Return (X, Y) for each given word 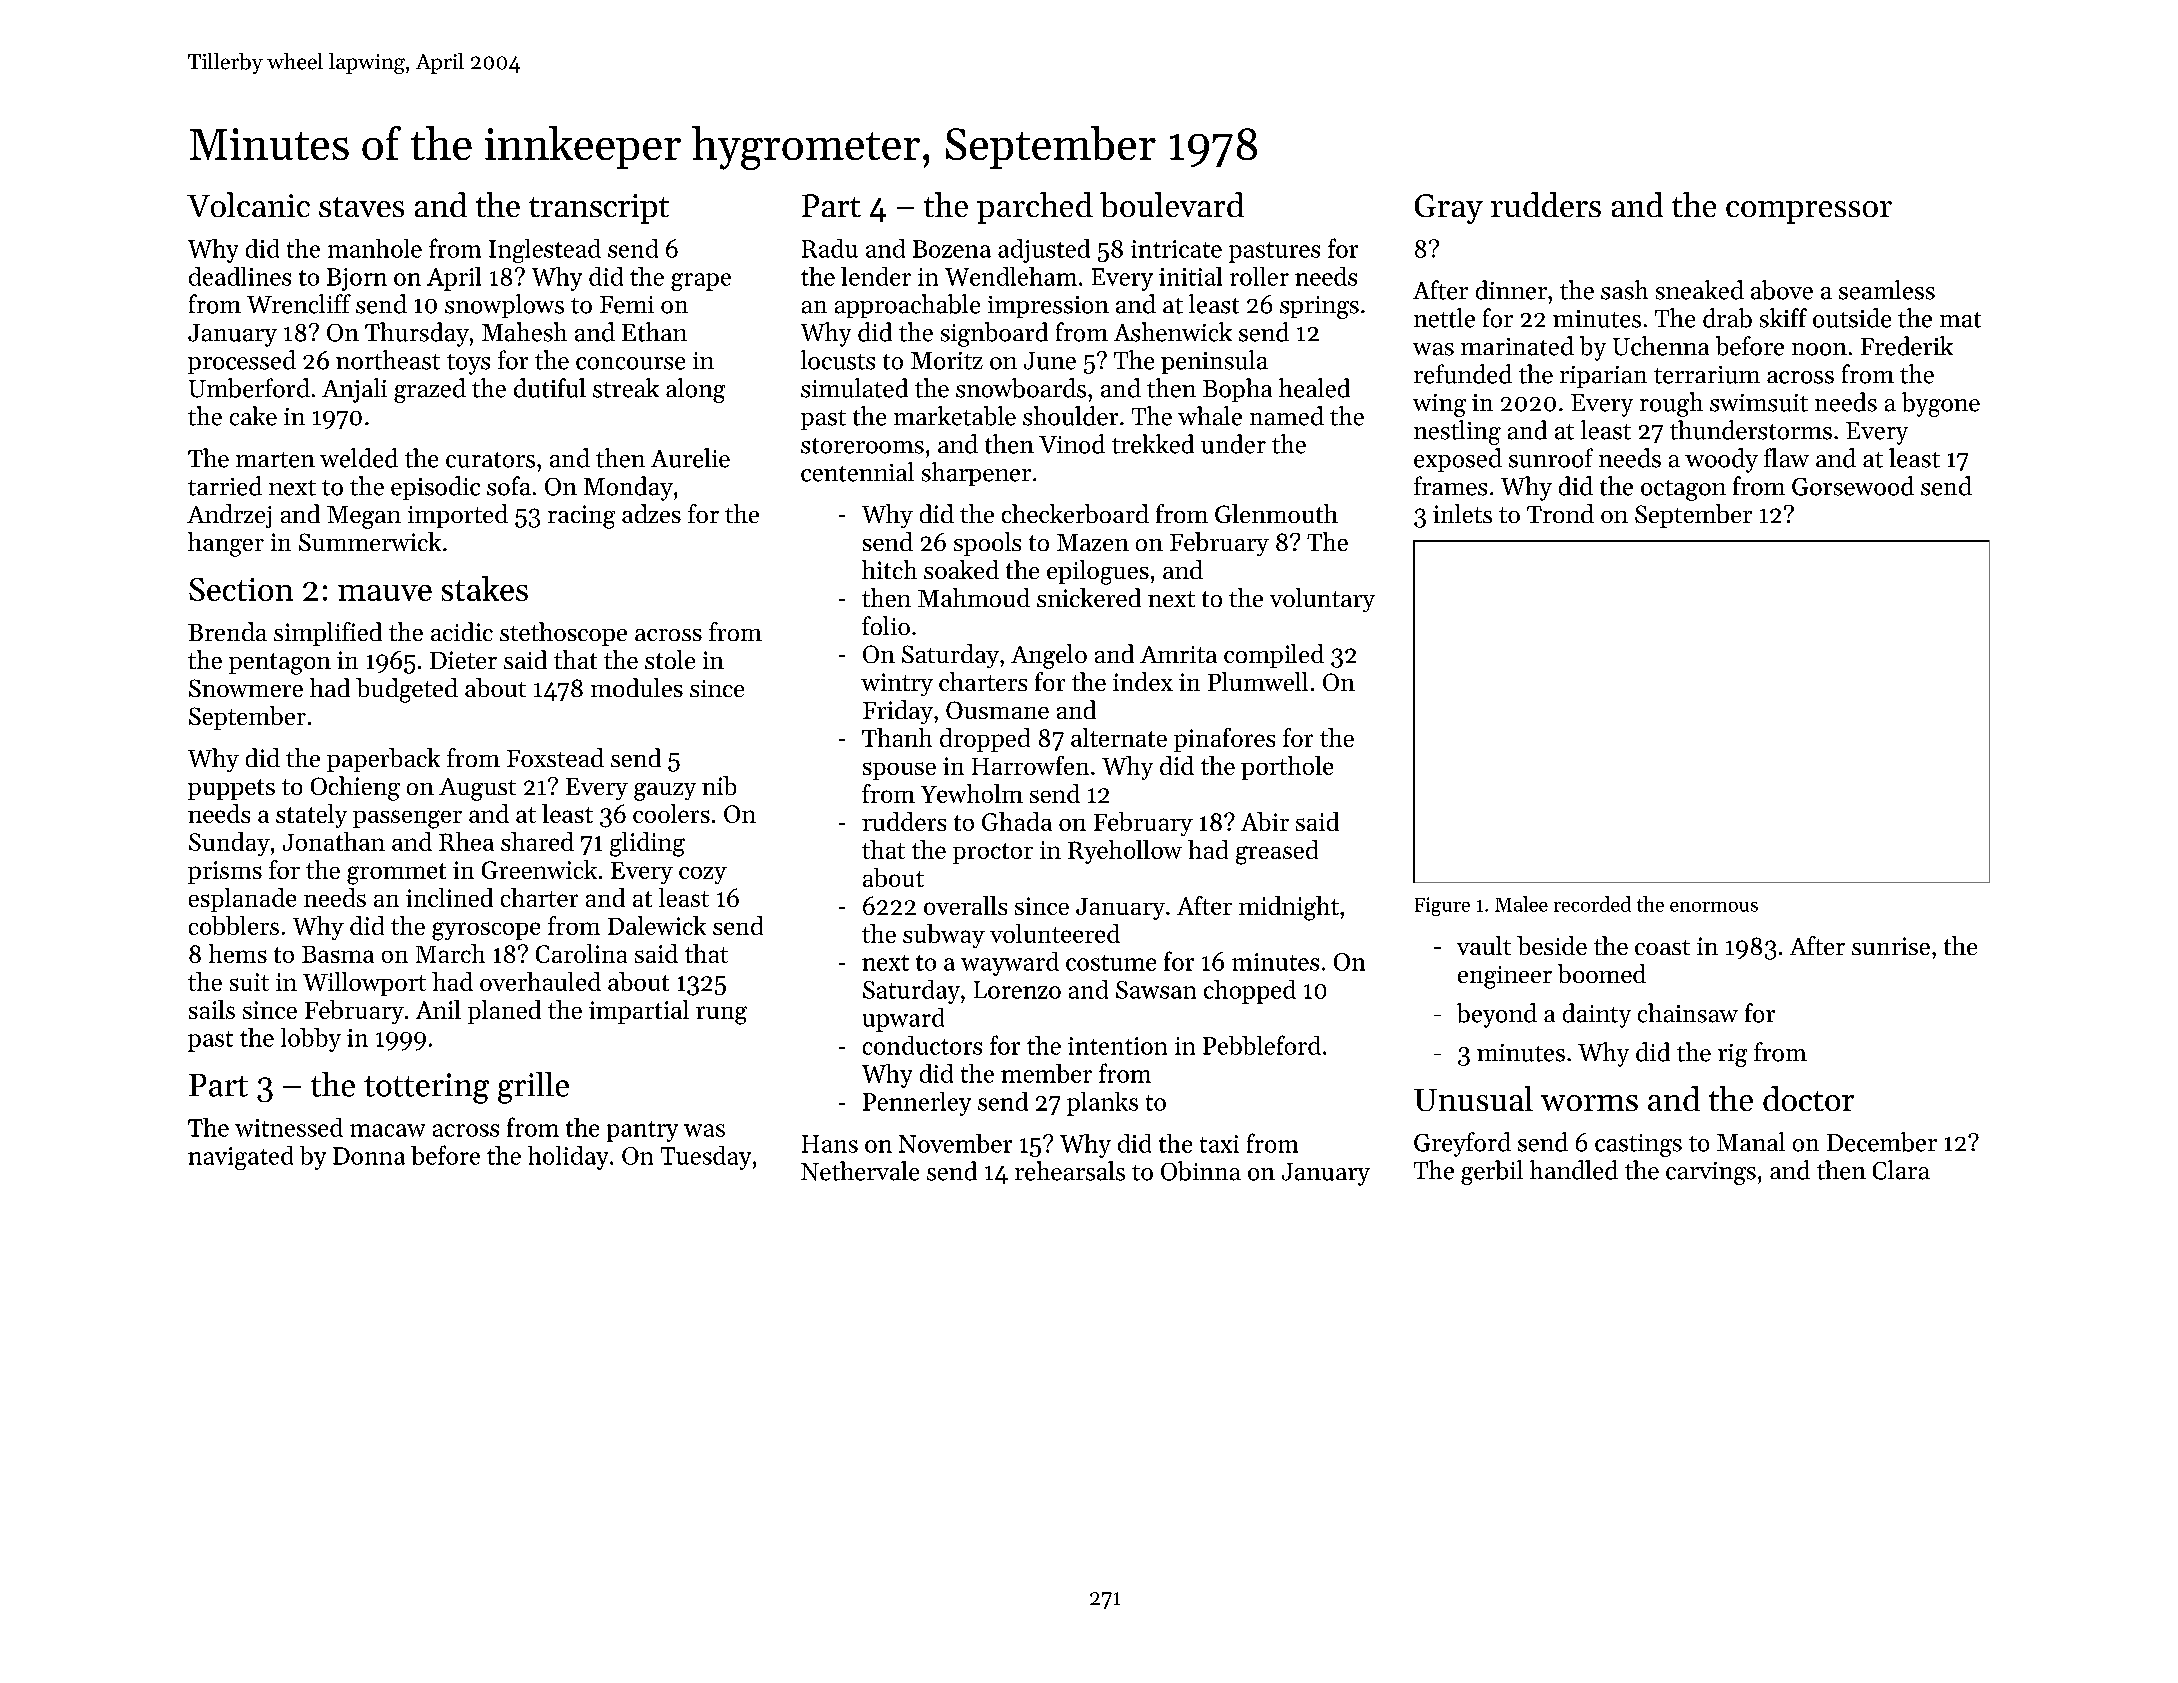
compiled (1274, 656)
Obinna (1201, 1171)
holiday (568, 1158)
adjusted (1044, 251)
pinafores (1224, 740)
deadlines (240, 276)
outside (1852, 318)
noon (1819, 349)
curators (490, 460)
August (477, 789)
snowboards (1021, 388)
